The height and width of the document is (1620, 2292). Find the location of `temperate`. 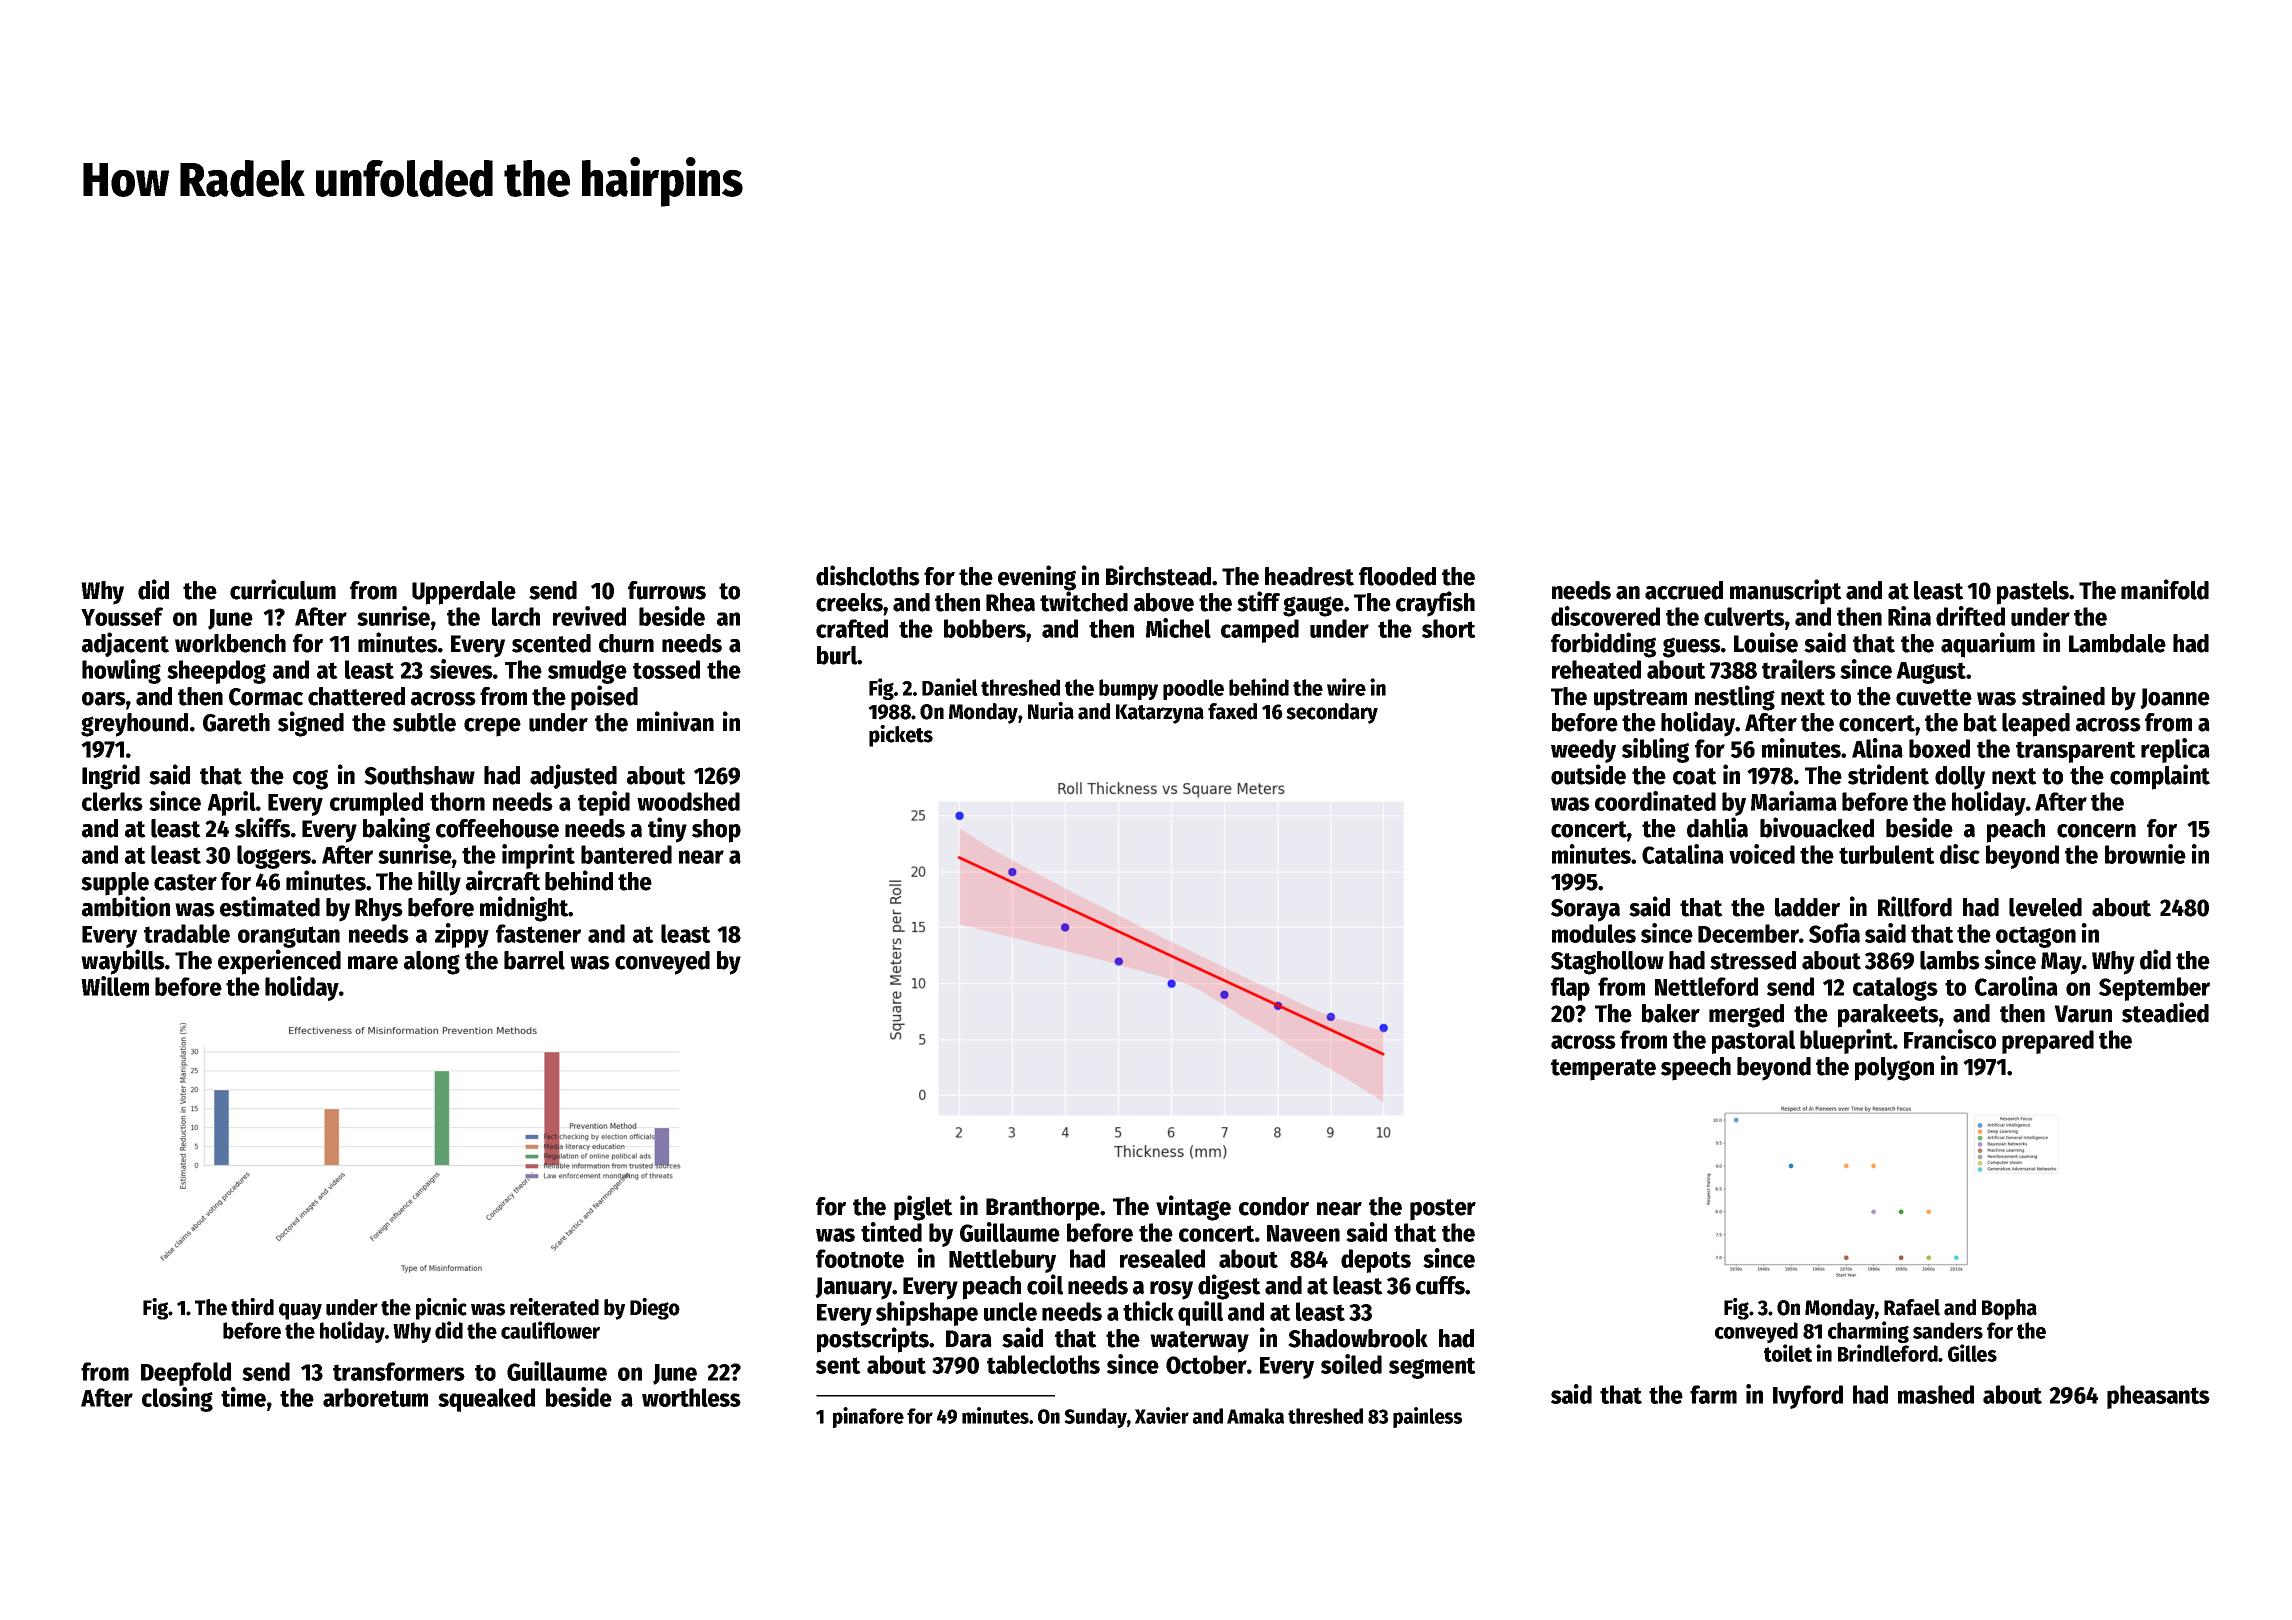

temperate is located at coordinates (1603, 1070).
